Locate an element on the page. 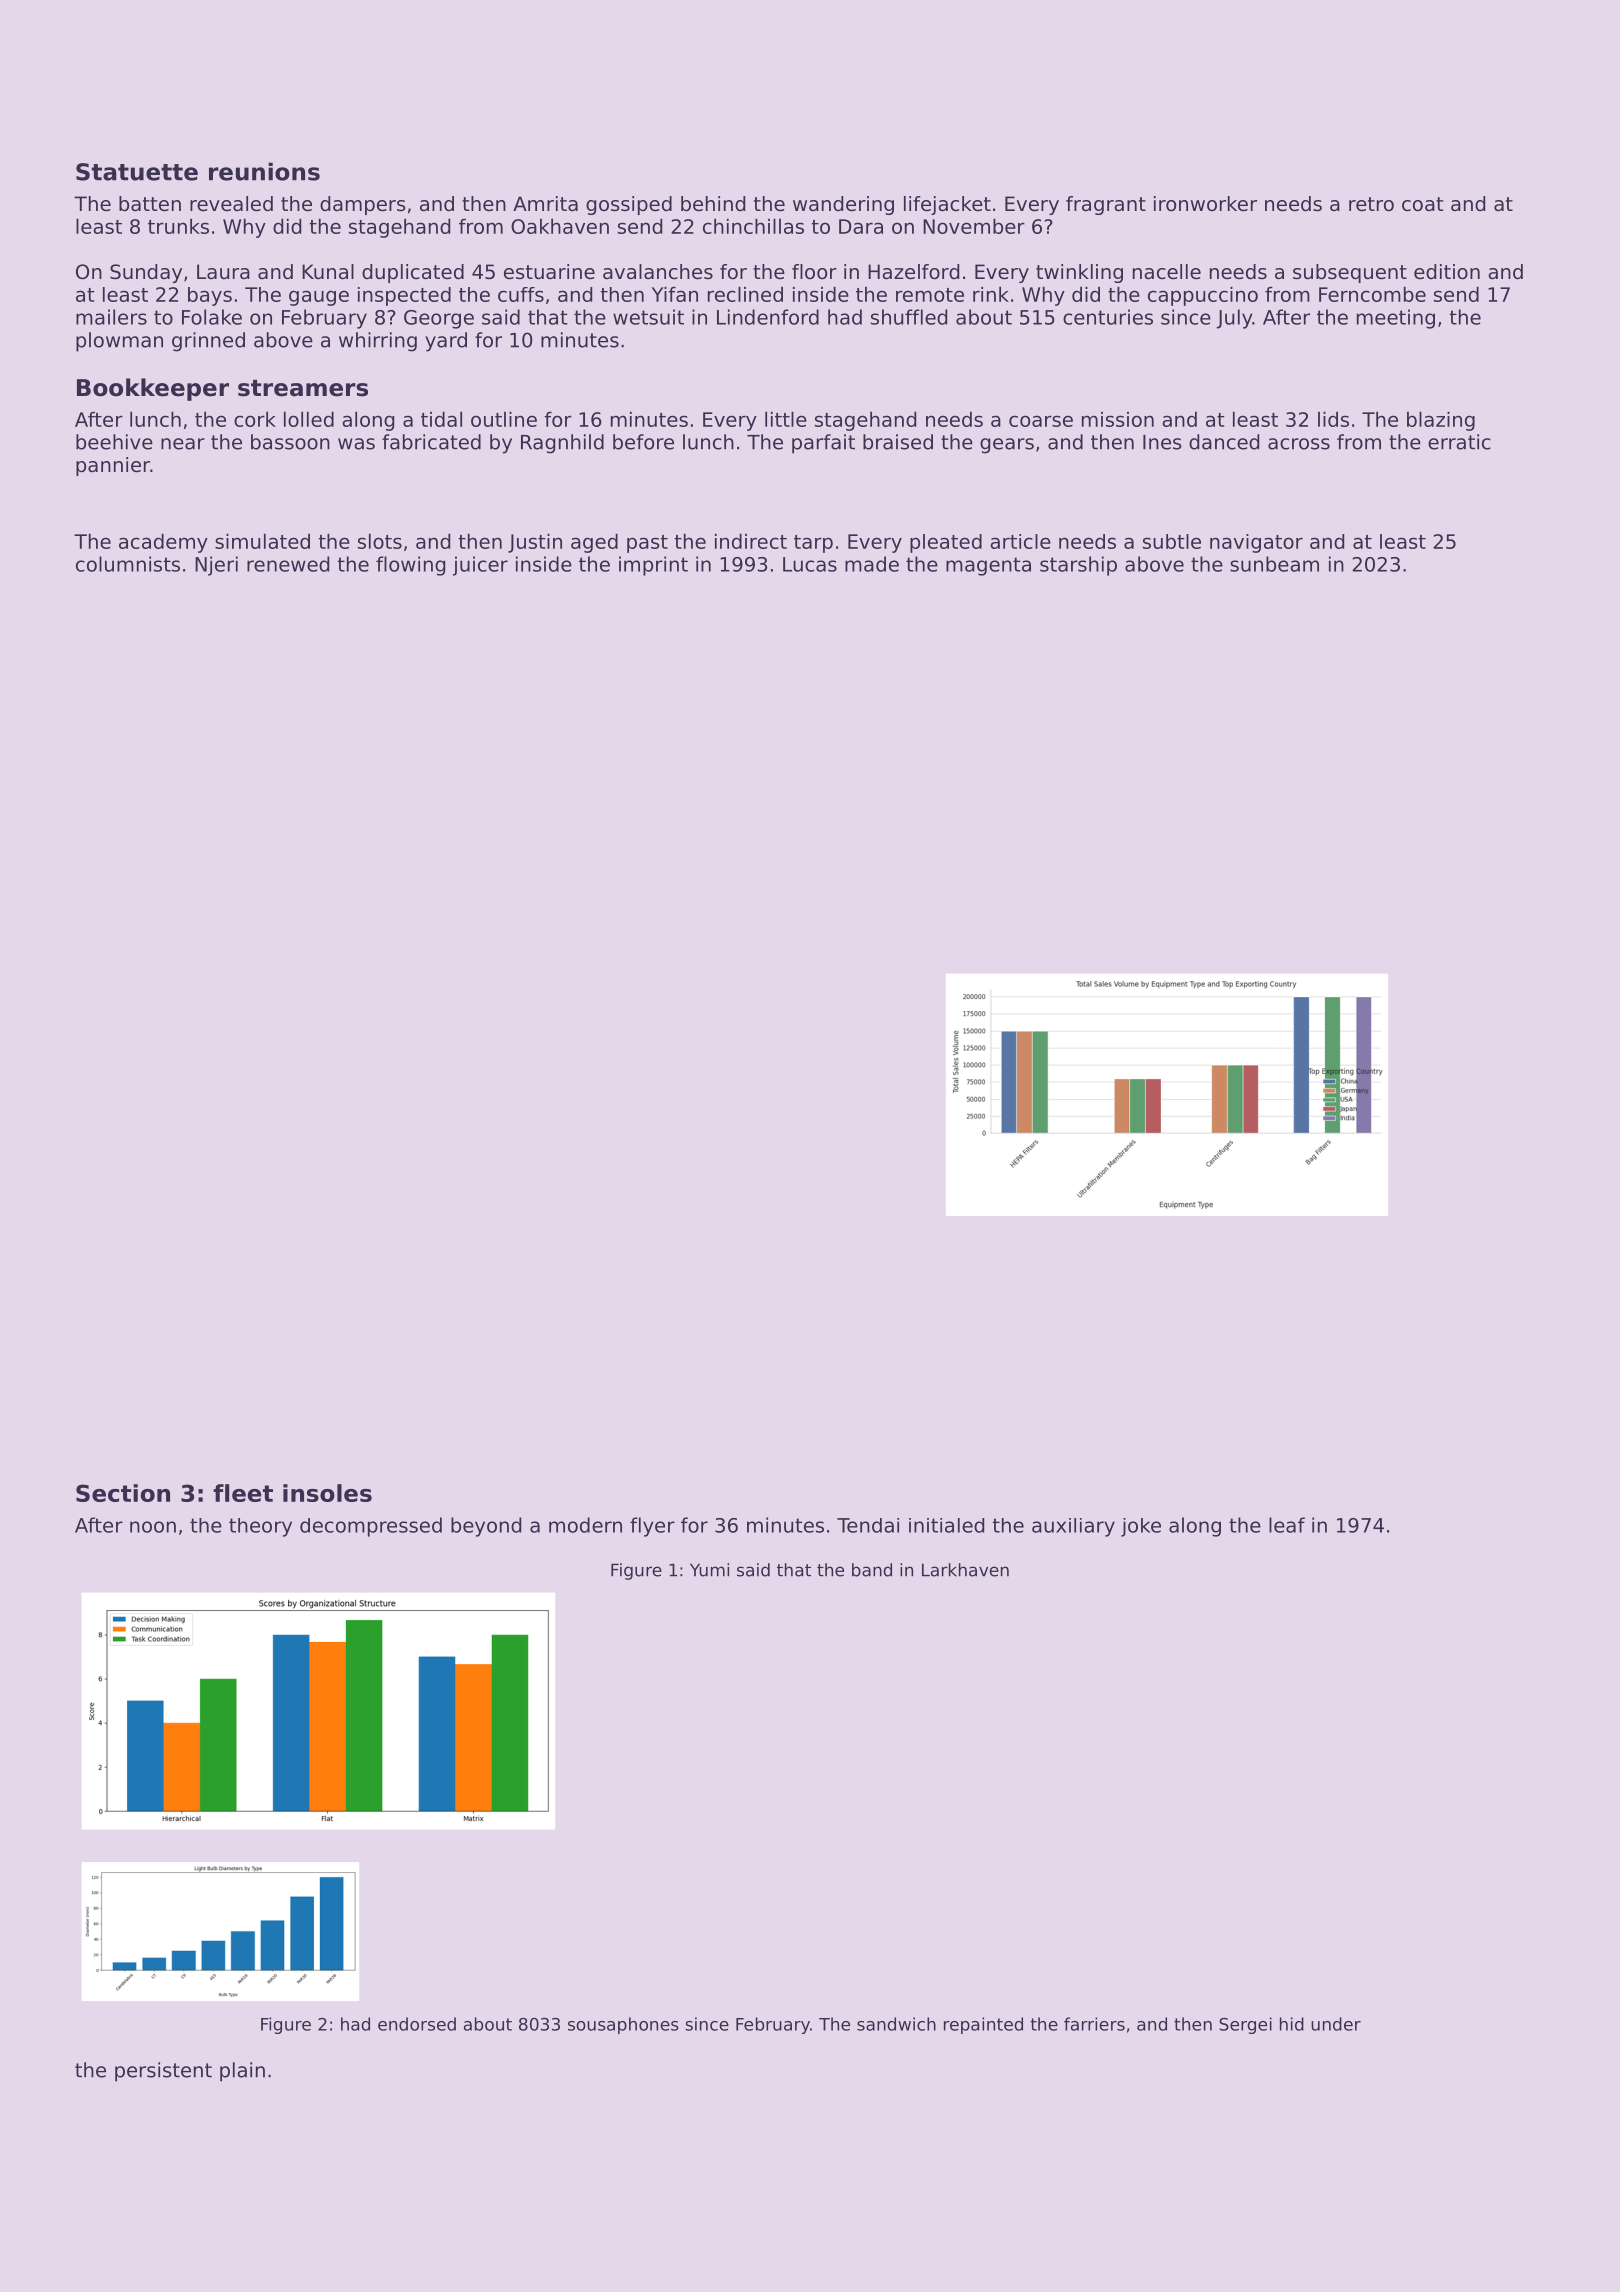  leaf is located at coordinates (1287, 1525).
